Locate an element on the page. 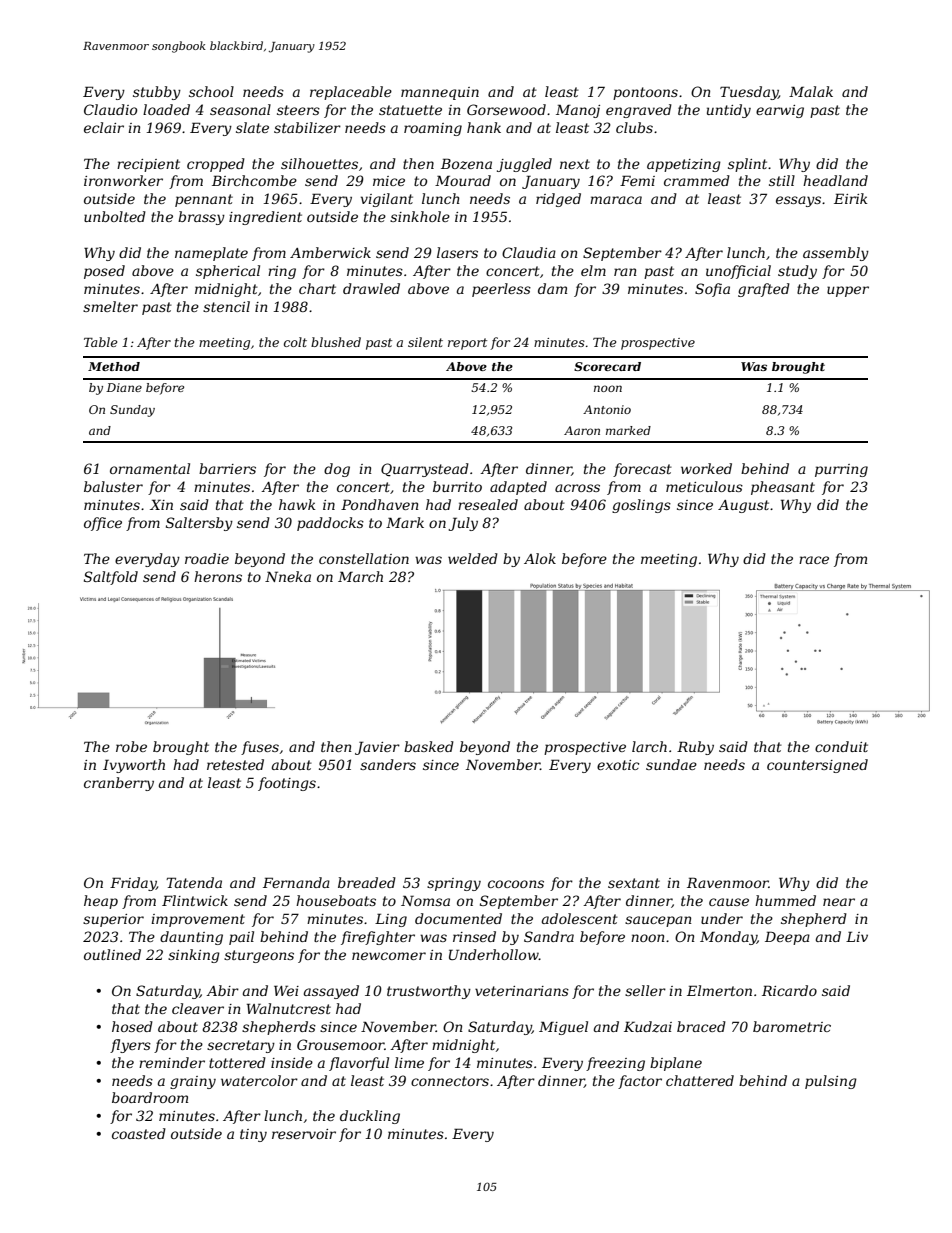 This image has height=1233, width=952. cranberry is located at coordinates (119, 784).
